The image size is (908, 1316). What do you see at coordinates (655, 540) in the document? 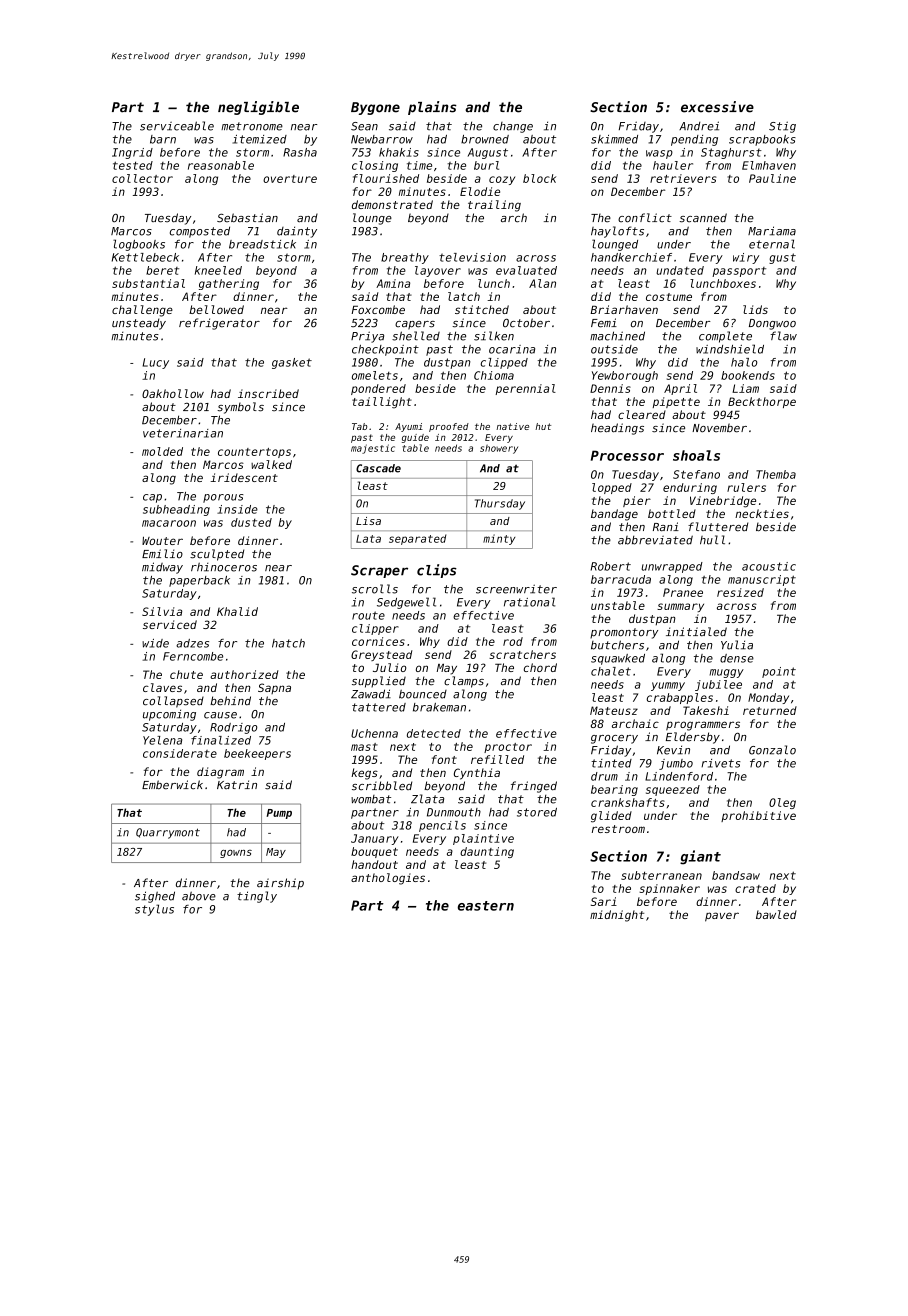
I see `abbreviated` at bounding box center [655, 540].
